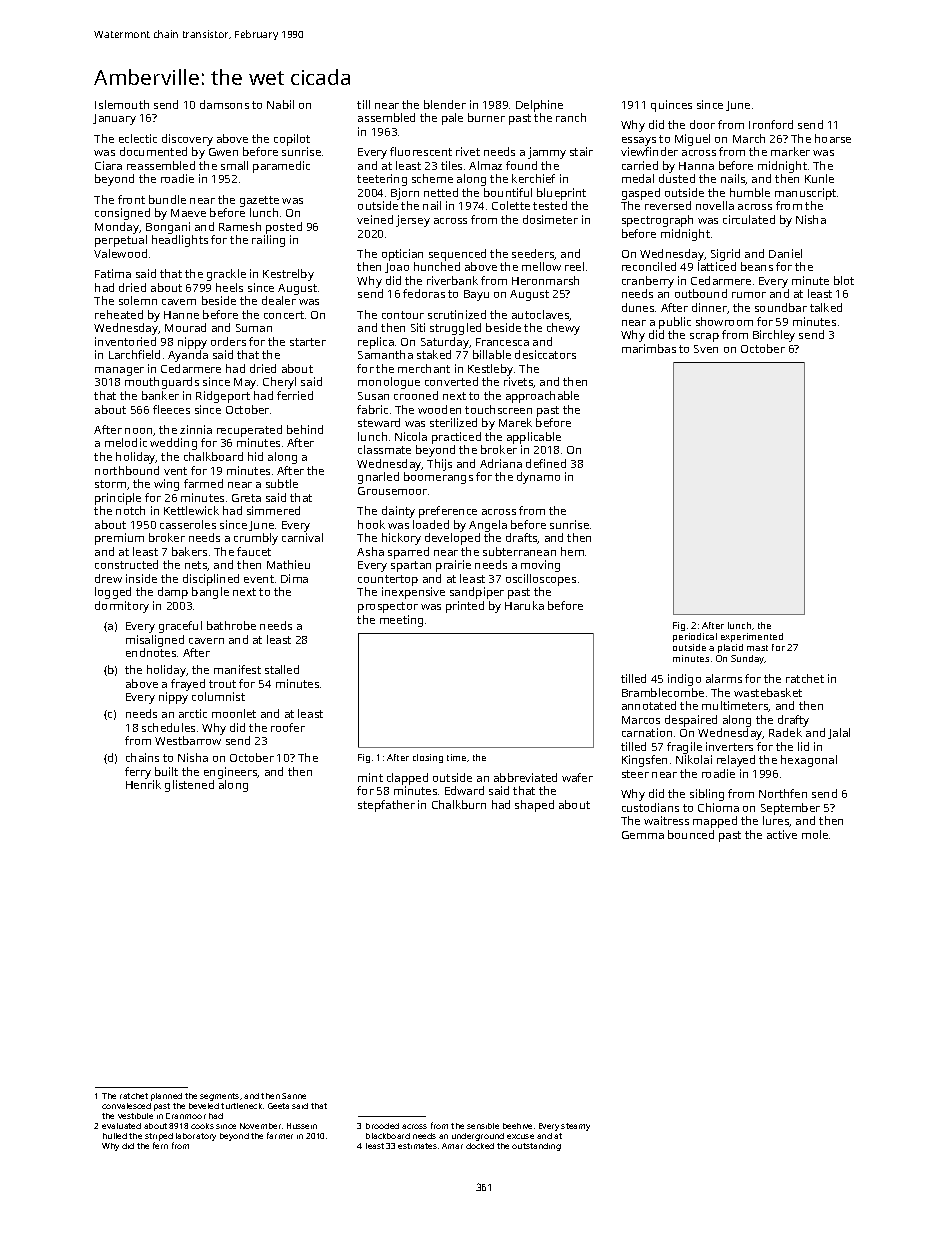 The height and width of the screenshot is (1233, 952). I want to click on simmered, so click(273, 510).
